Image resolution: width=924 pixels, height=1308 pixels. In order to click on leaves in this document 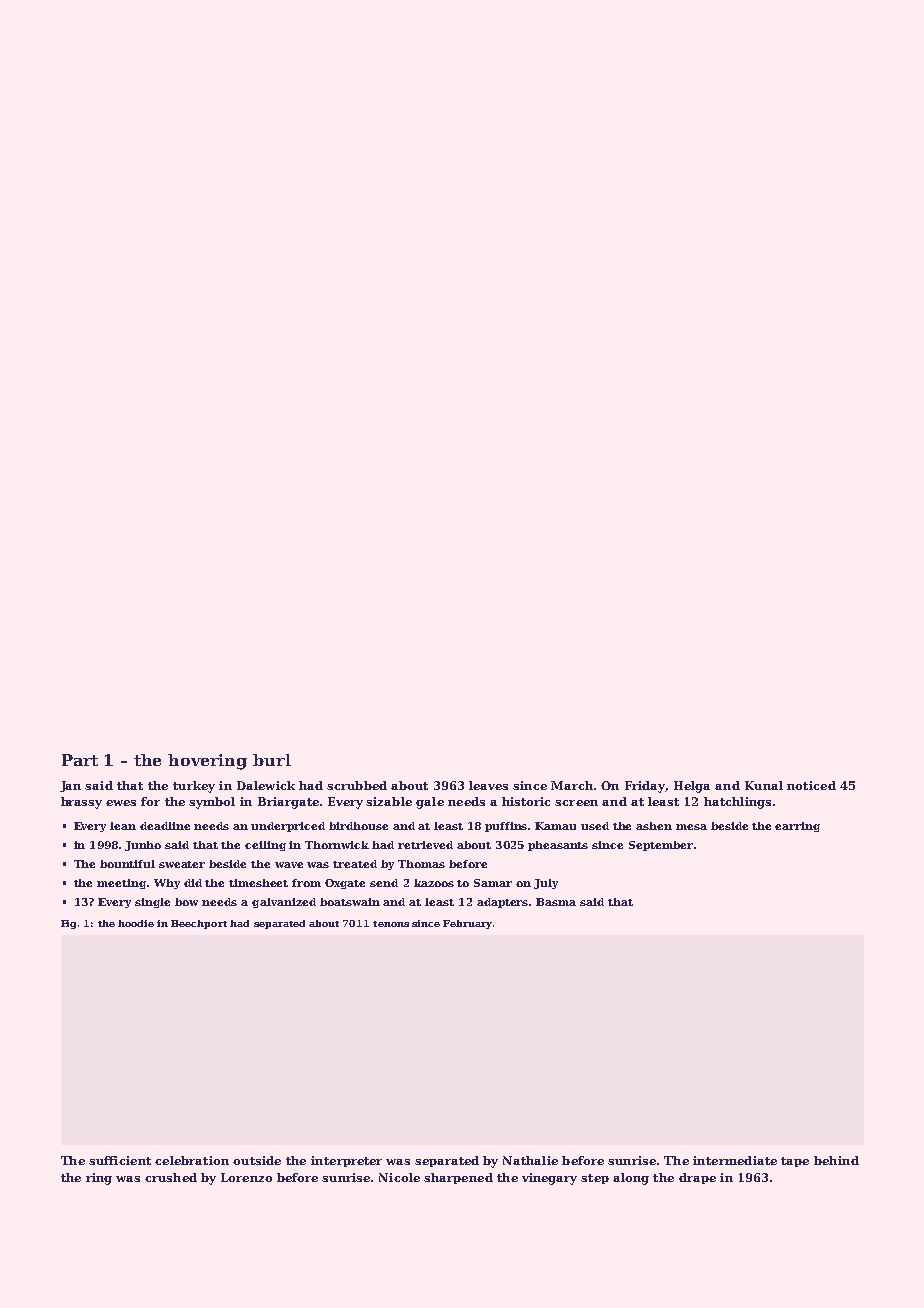, I will do `click(488, 785)`.
